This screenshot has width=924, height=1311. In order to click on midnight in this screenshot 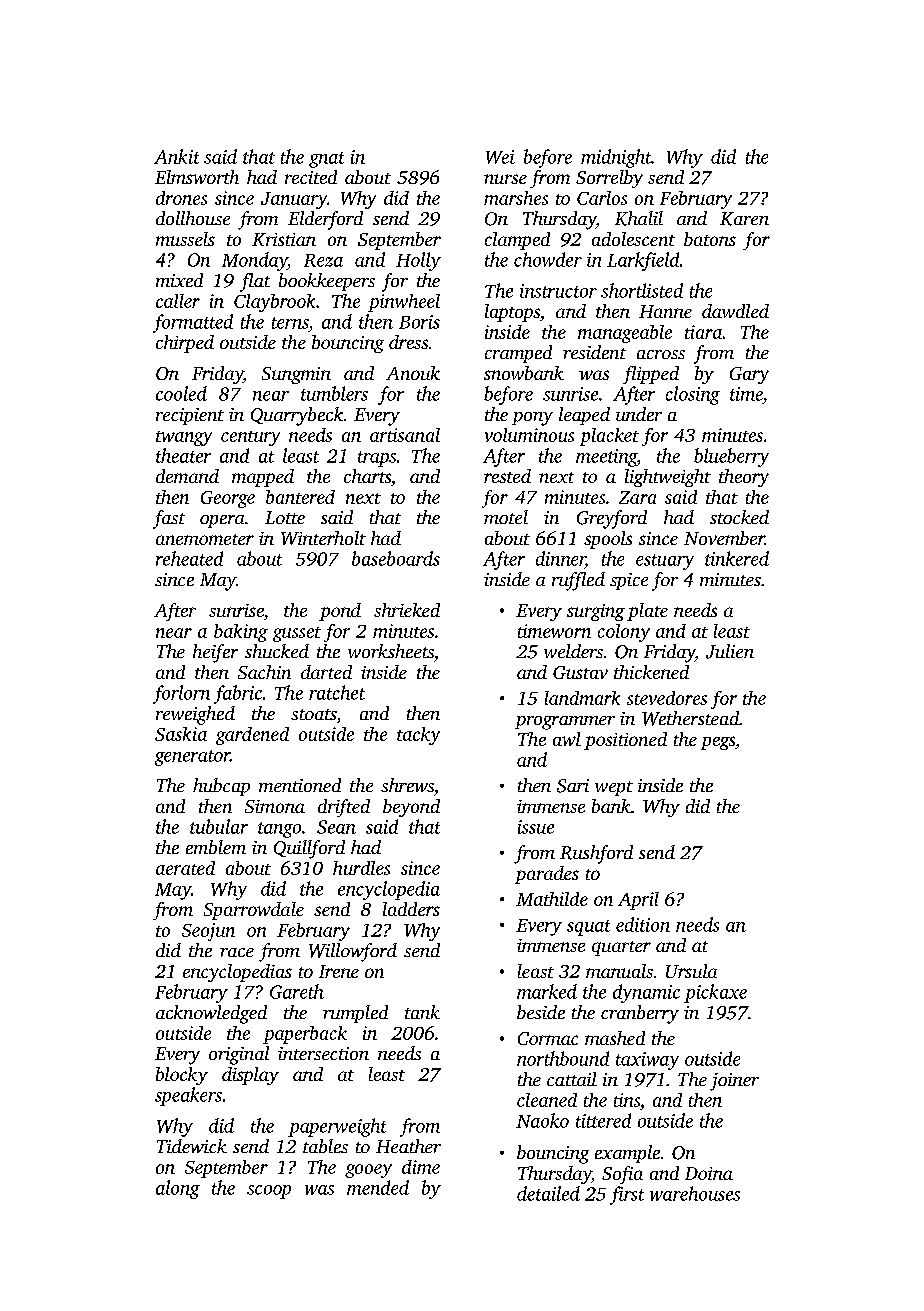, I will do `click(616, 158)`.
